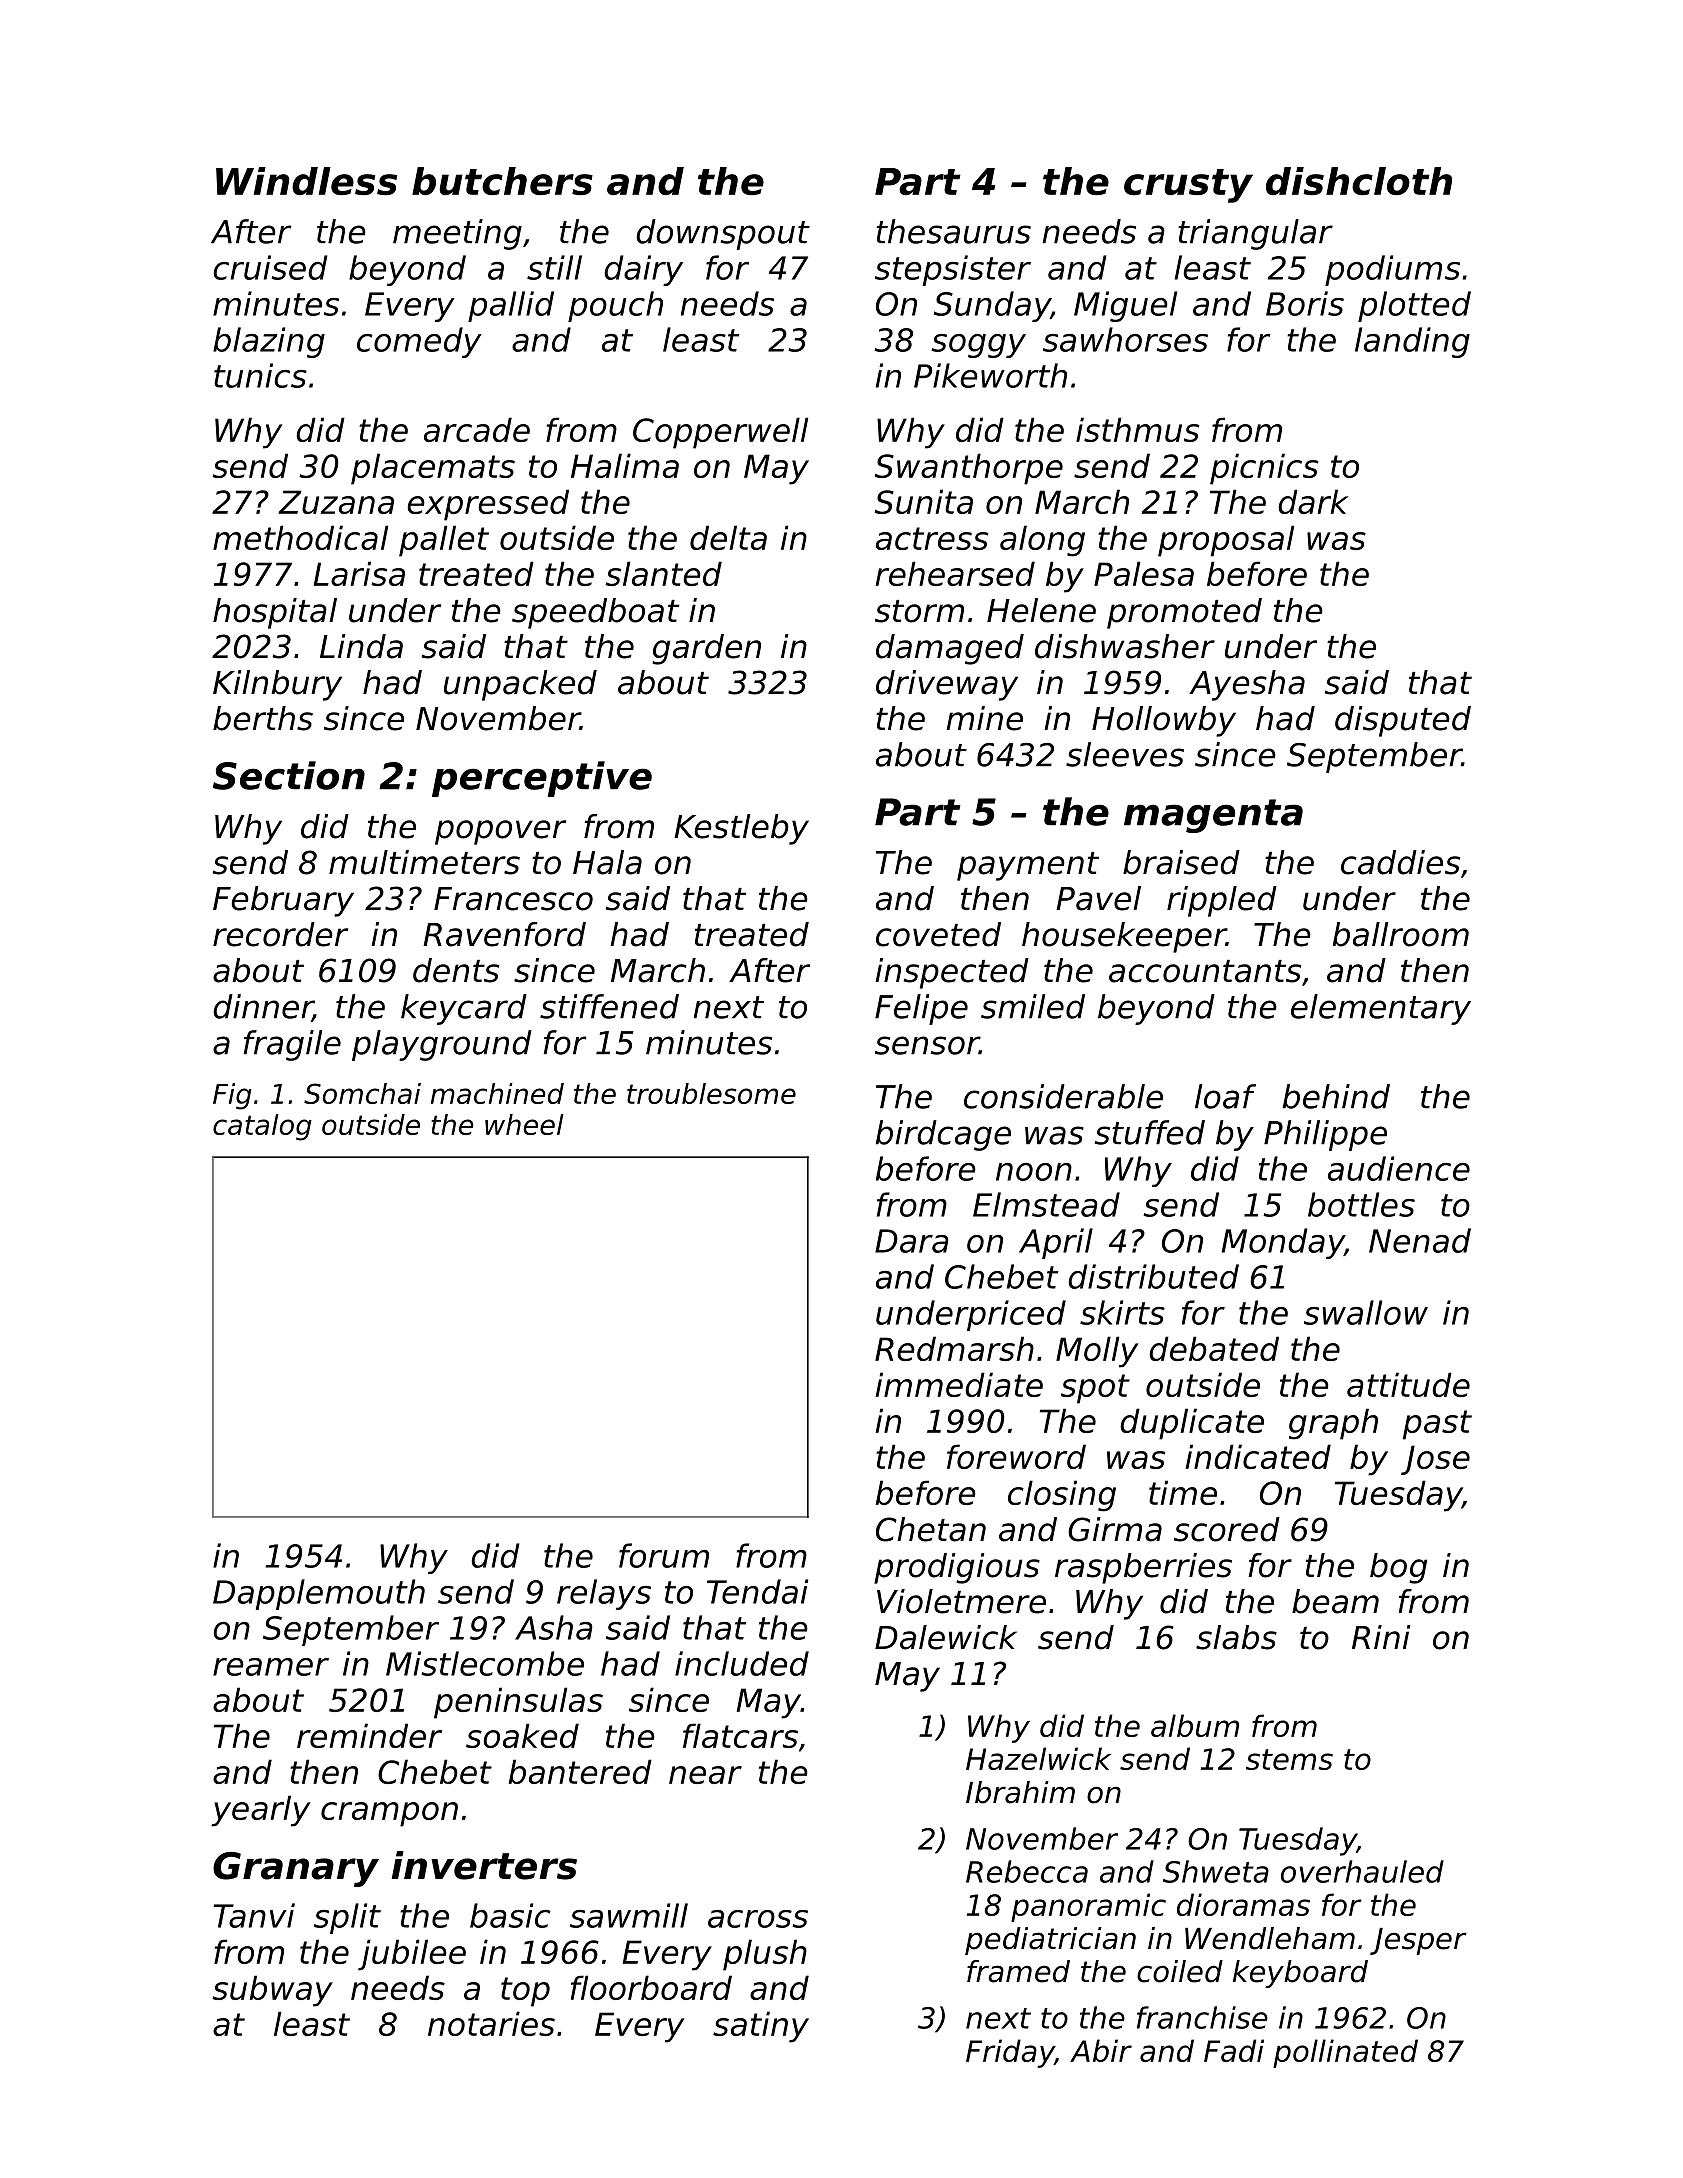  I want to click on Dapplemouth, so click(319, 1594).
